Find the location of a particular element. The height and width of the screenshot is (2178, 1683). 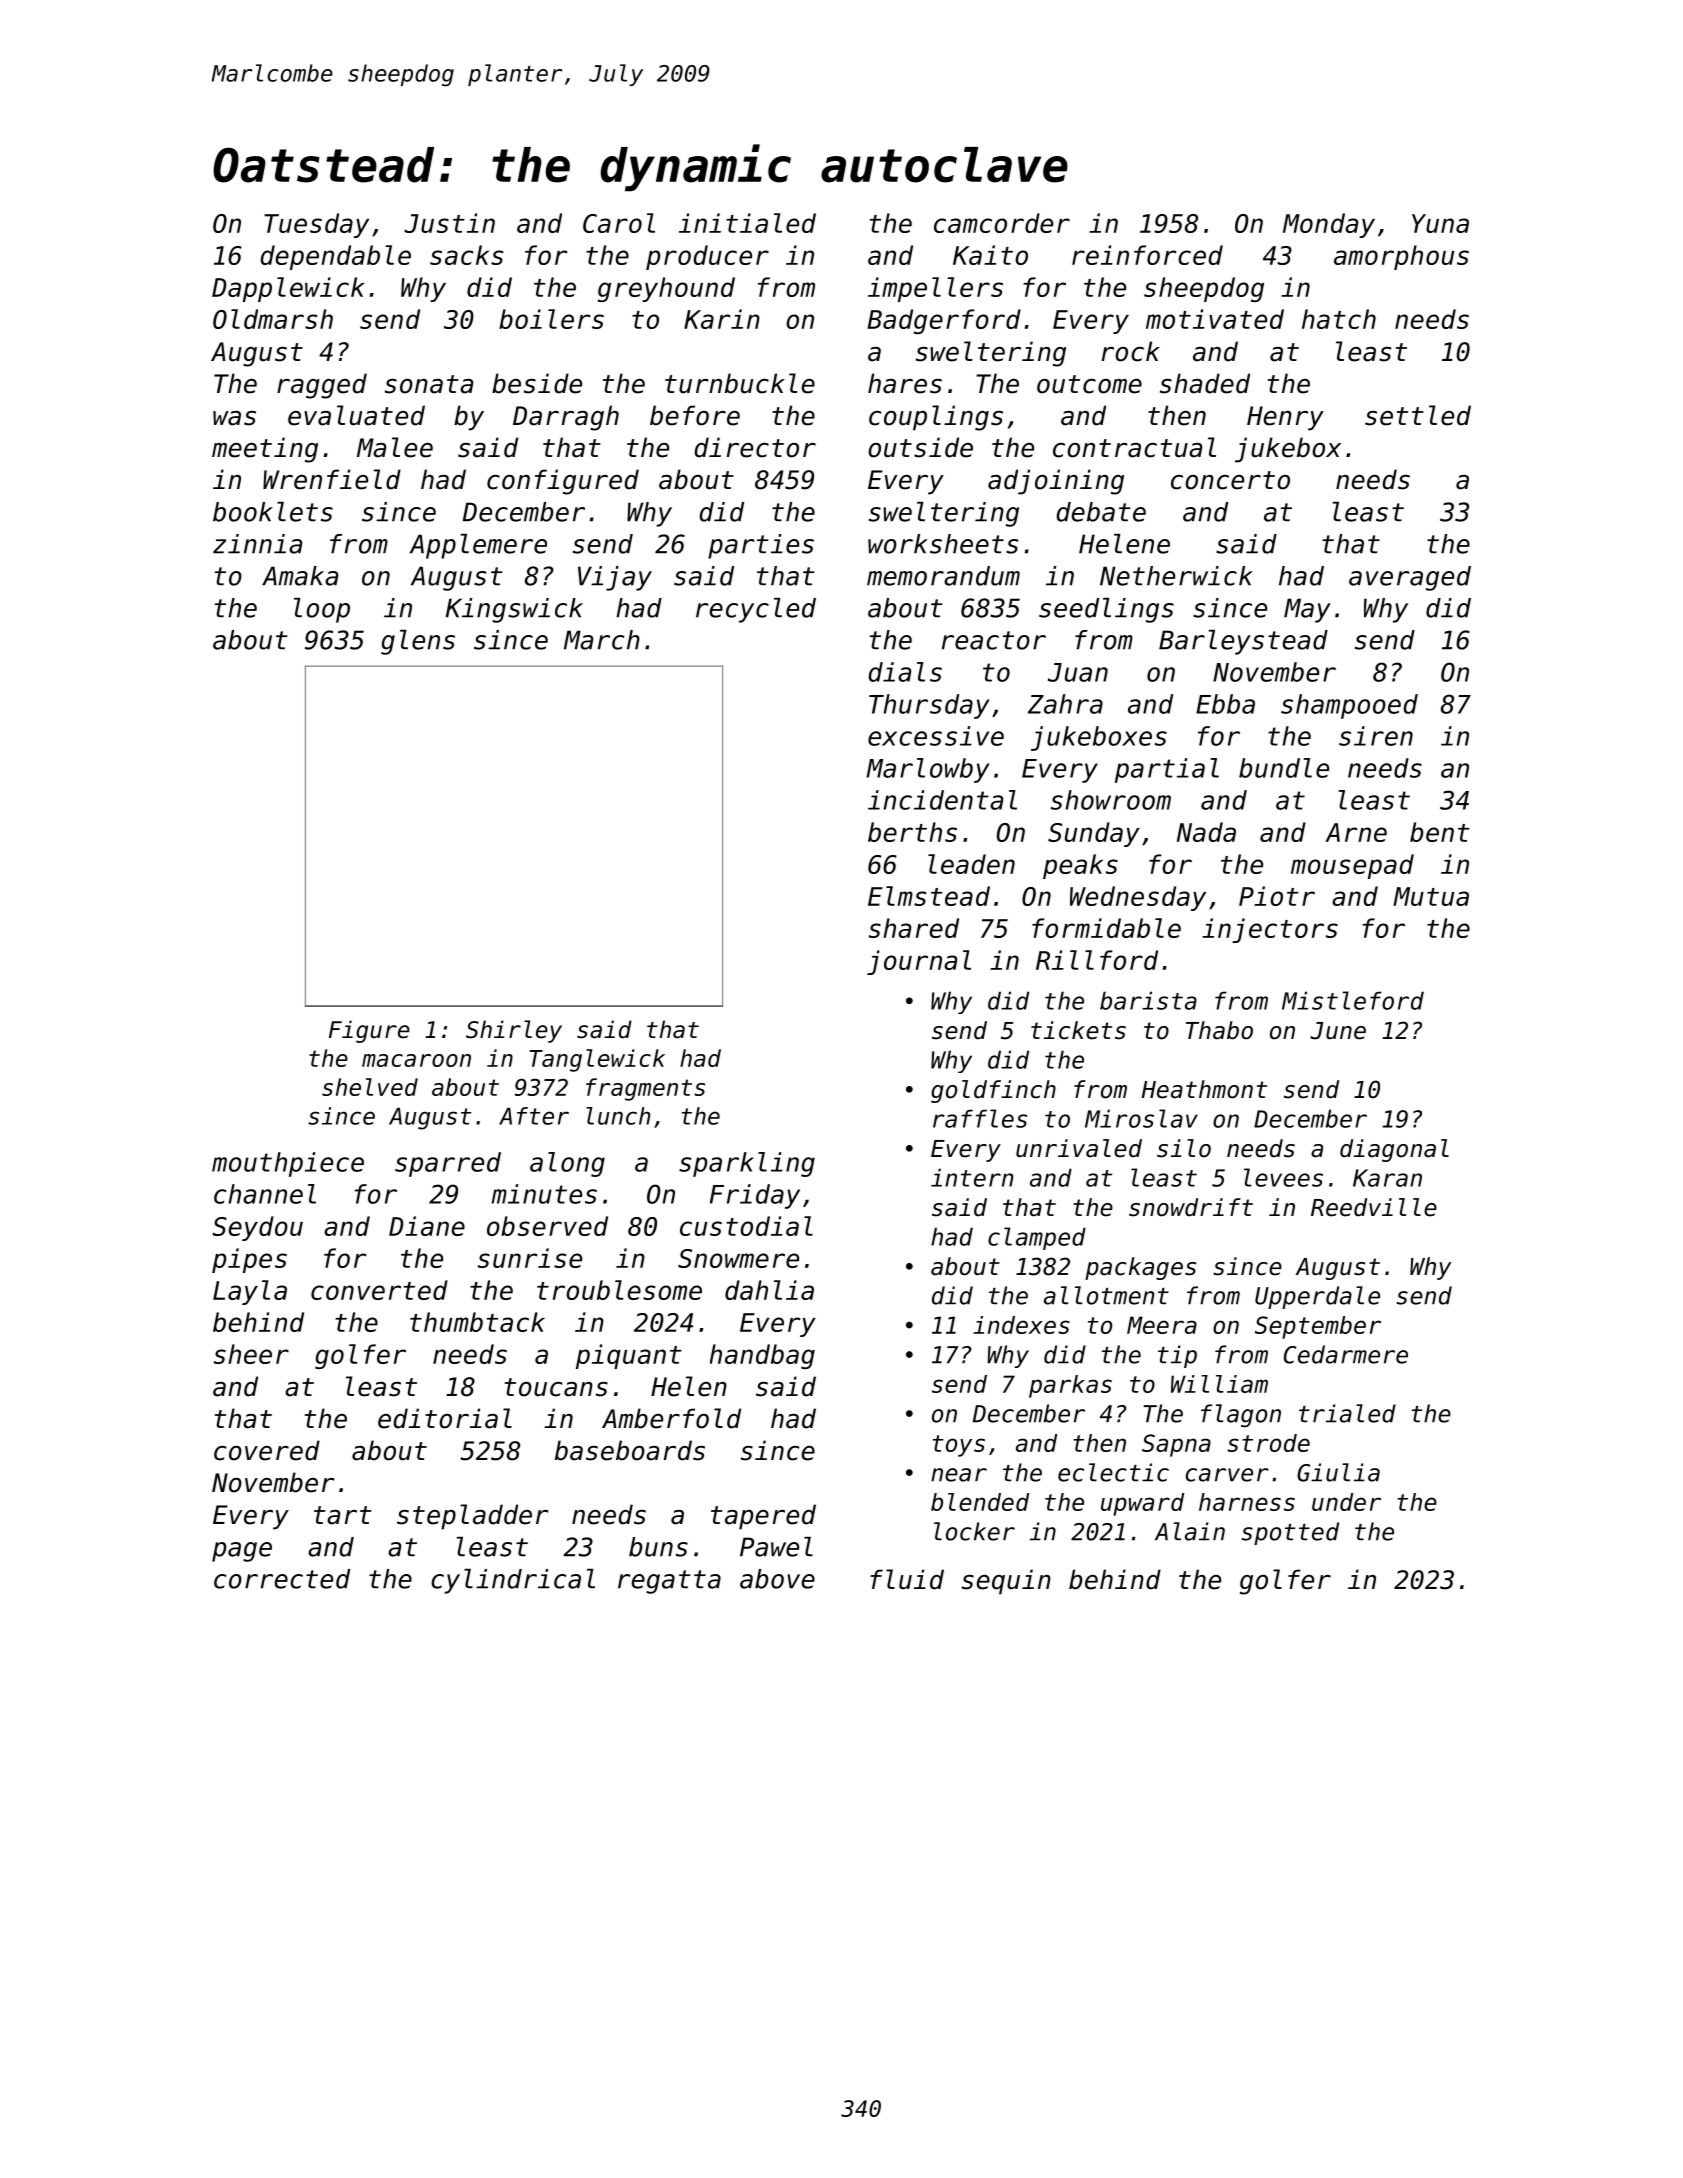

settled is located at coordinates (1418, 415).
